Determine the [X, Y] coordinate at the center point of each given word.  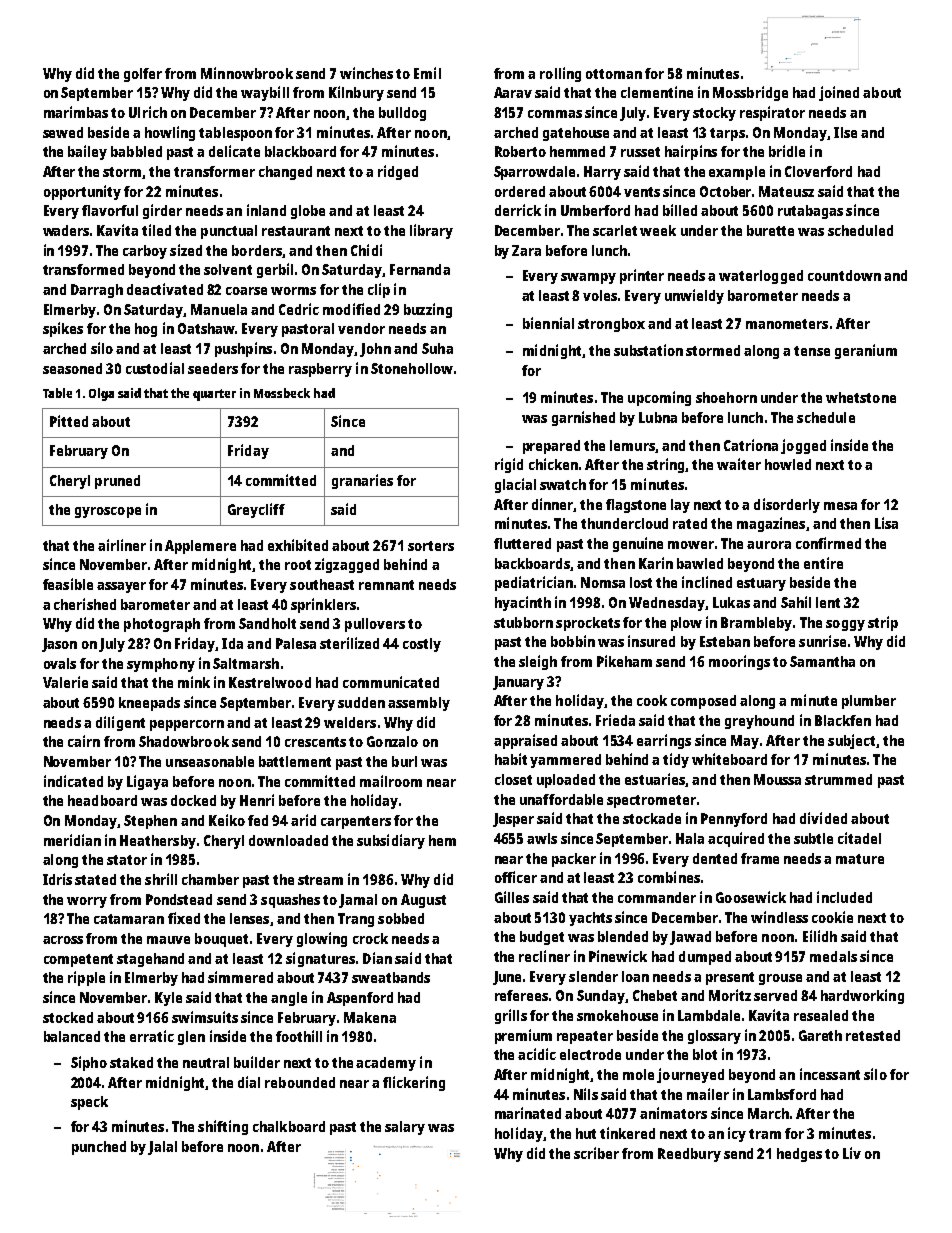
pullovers [375, 625]
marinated [528, 1113]
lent [828, 602]
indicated [73, 781]
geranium [866, 351]
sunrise [822, 641]
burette [770, 230]
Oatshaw [206, 328]
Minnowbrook [247, 73]
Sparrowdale [534, 173]
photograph [162, 625]
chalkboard [289, 1126]
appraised [525, 741]
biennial [548, 323]
